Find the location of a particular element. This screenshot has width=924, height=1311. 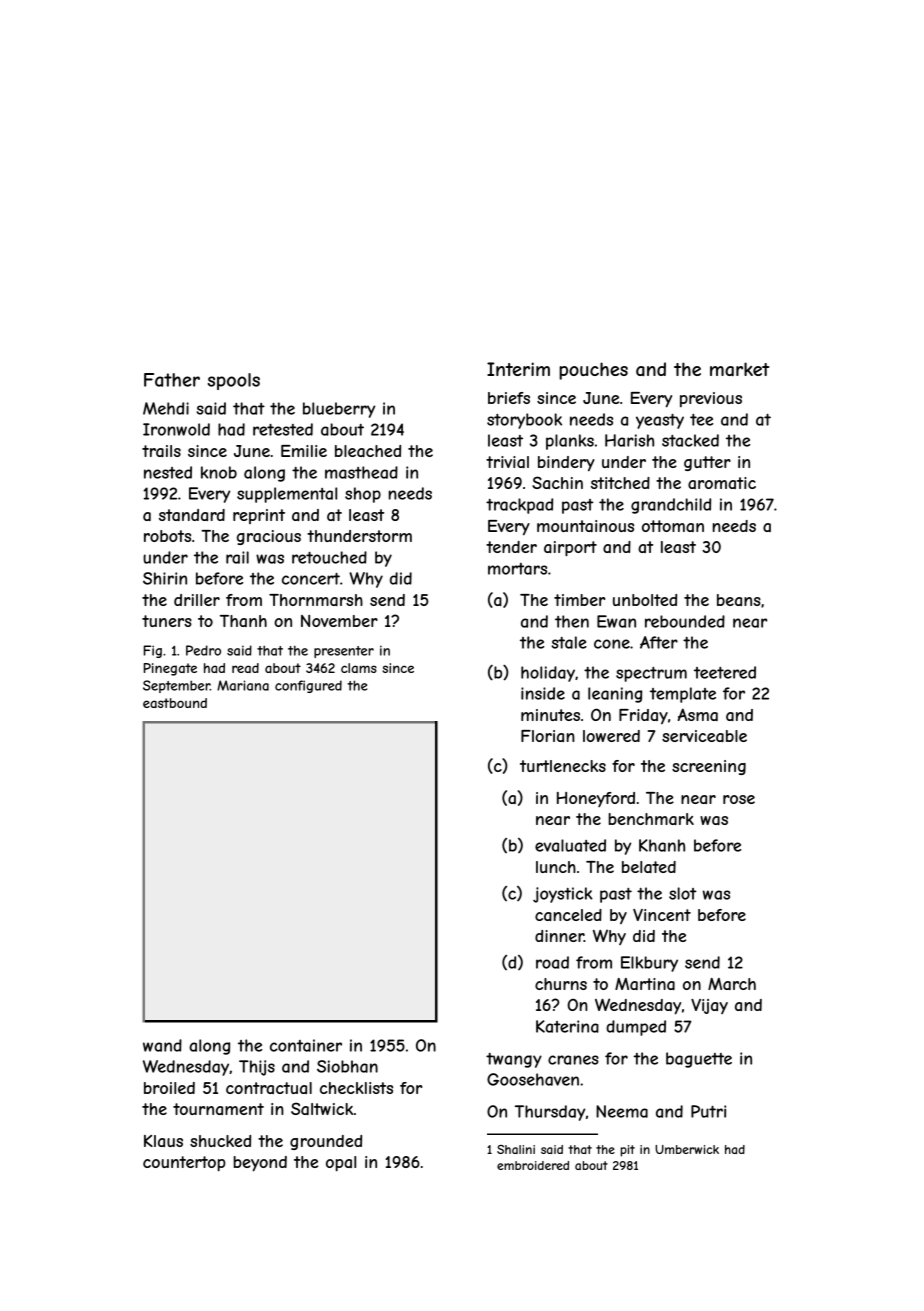

embroidered is located at coordinates (533, 1165).
